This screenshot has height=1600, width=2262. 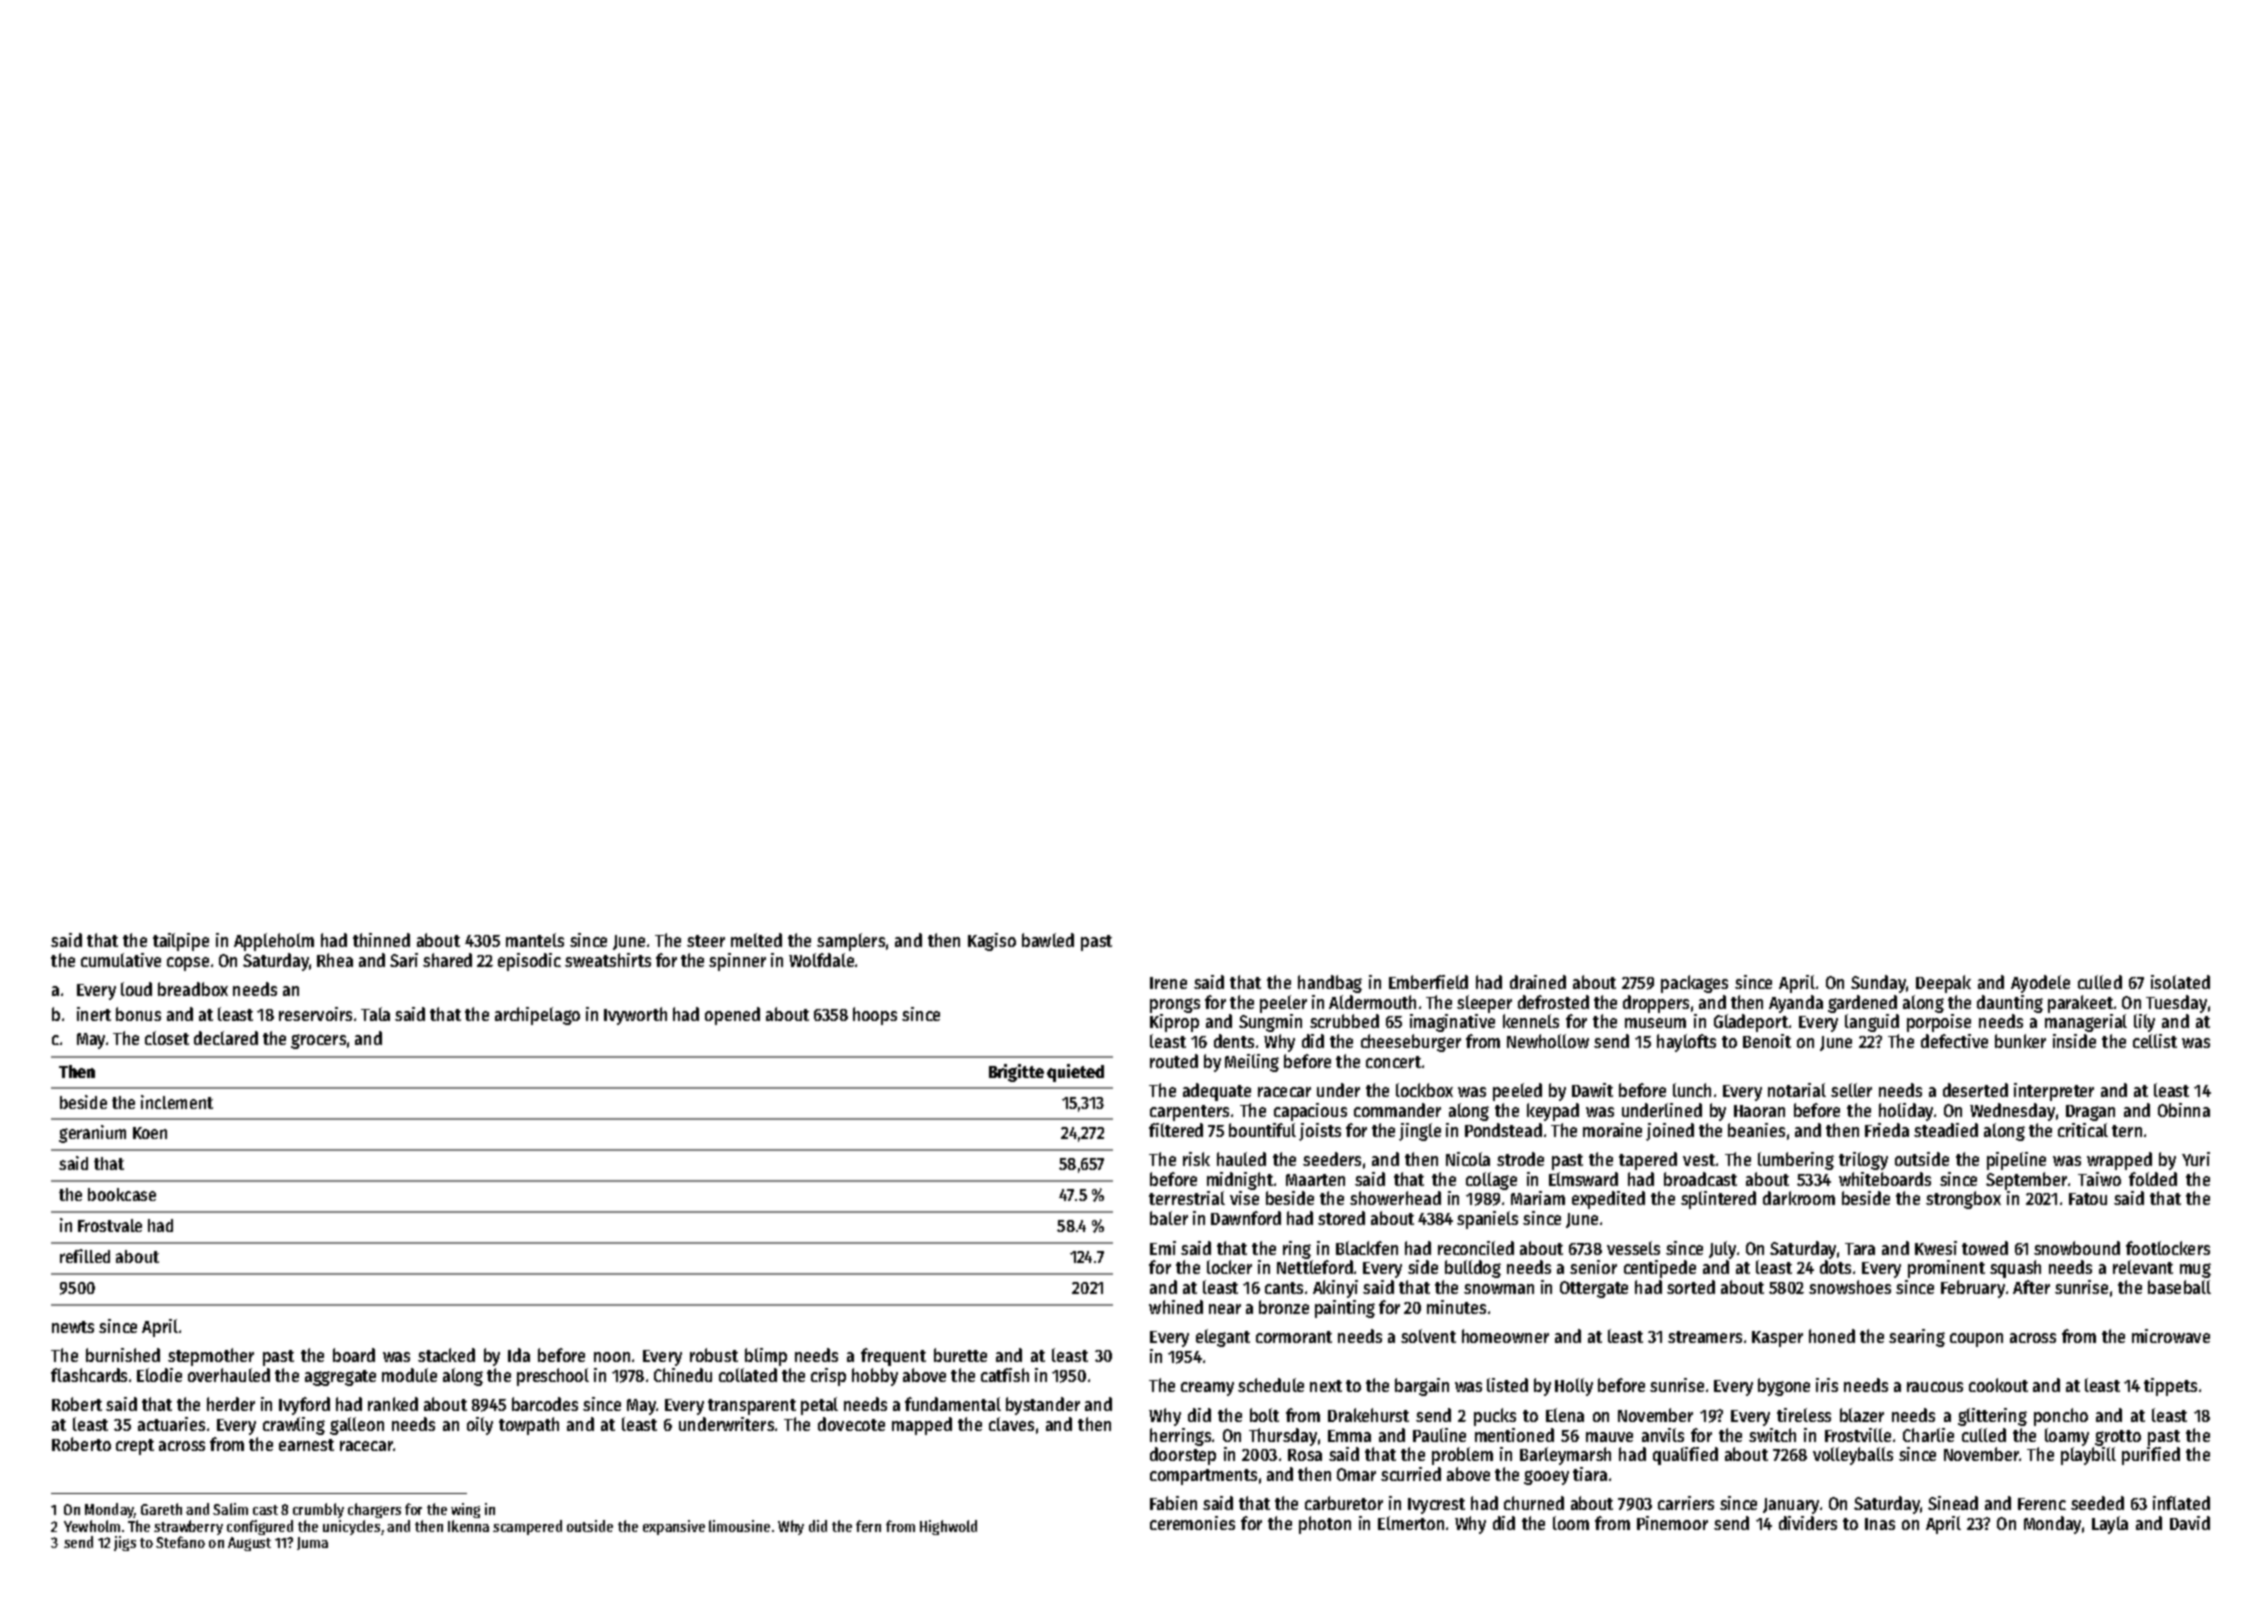 I want to click on mantels, so click(x=535, y=940).
